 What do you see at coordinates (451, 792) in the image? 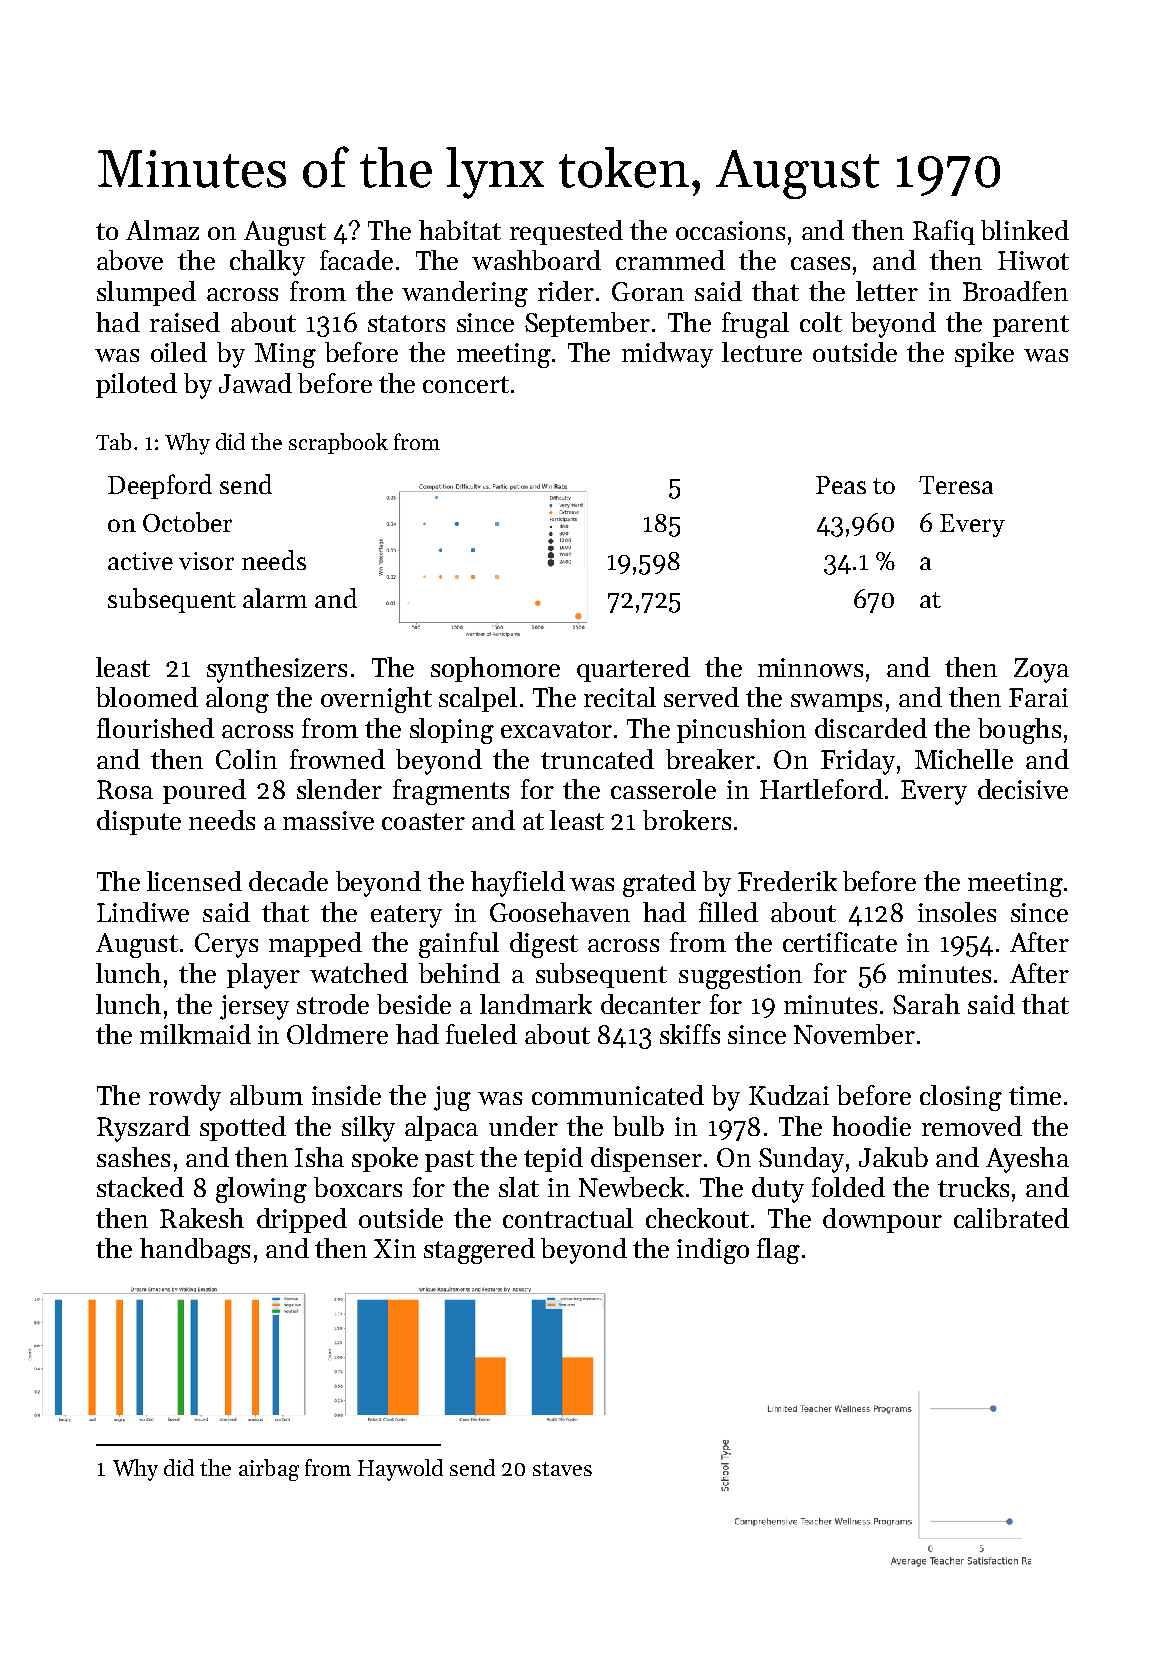
I see `fragments` at bounding box center [451, 792].
